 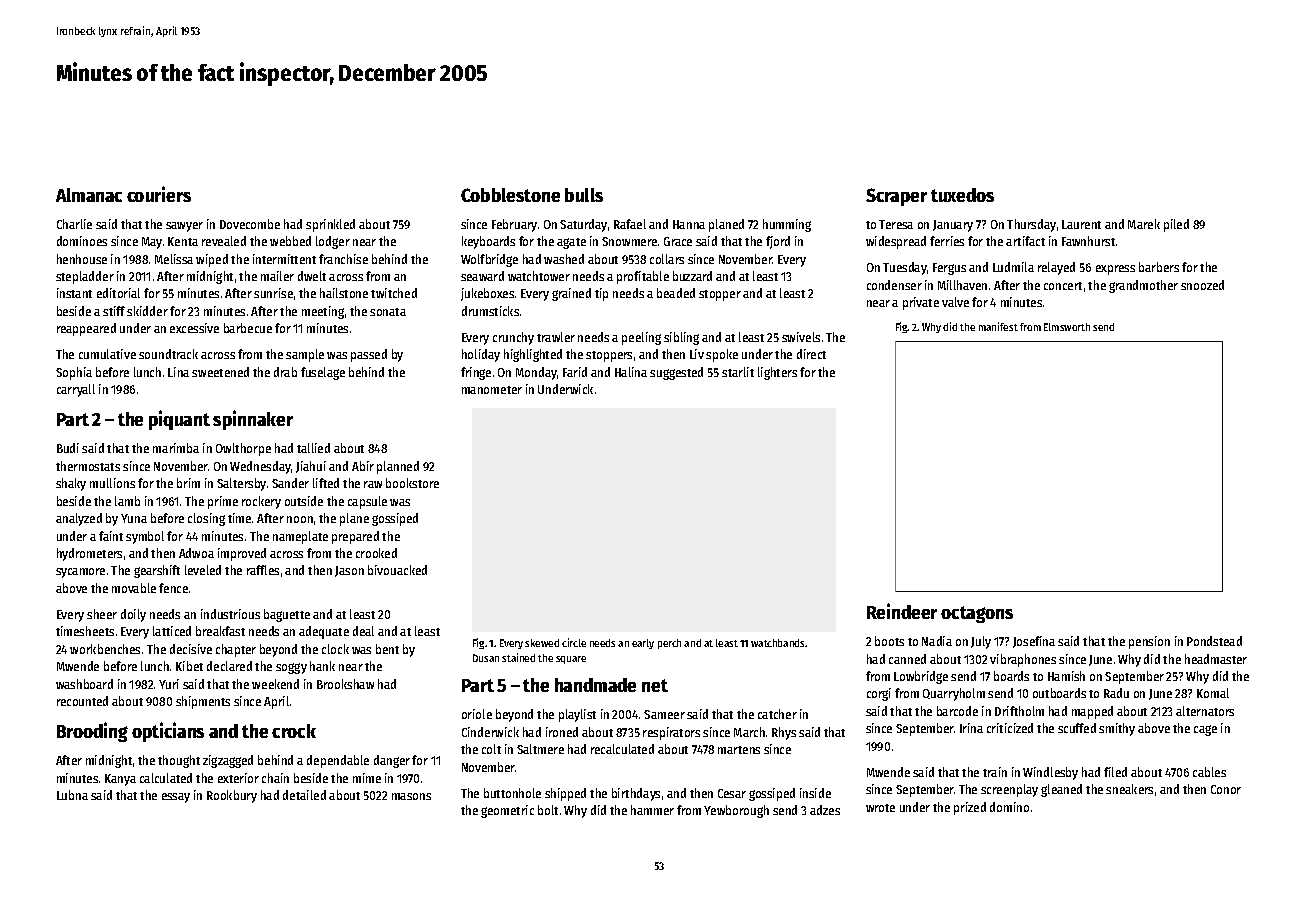 I want to click on Rookbury, so click(x=232, y=796).
